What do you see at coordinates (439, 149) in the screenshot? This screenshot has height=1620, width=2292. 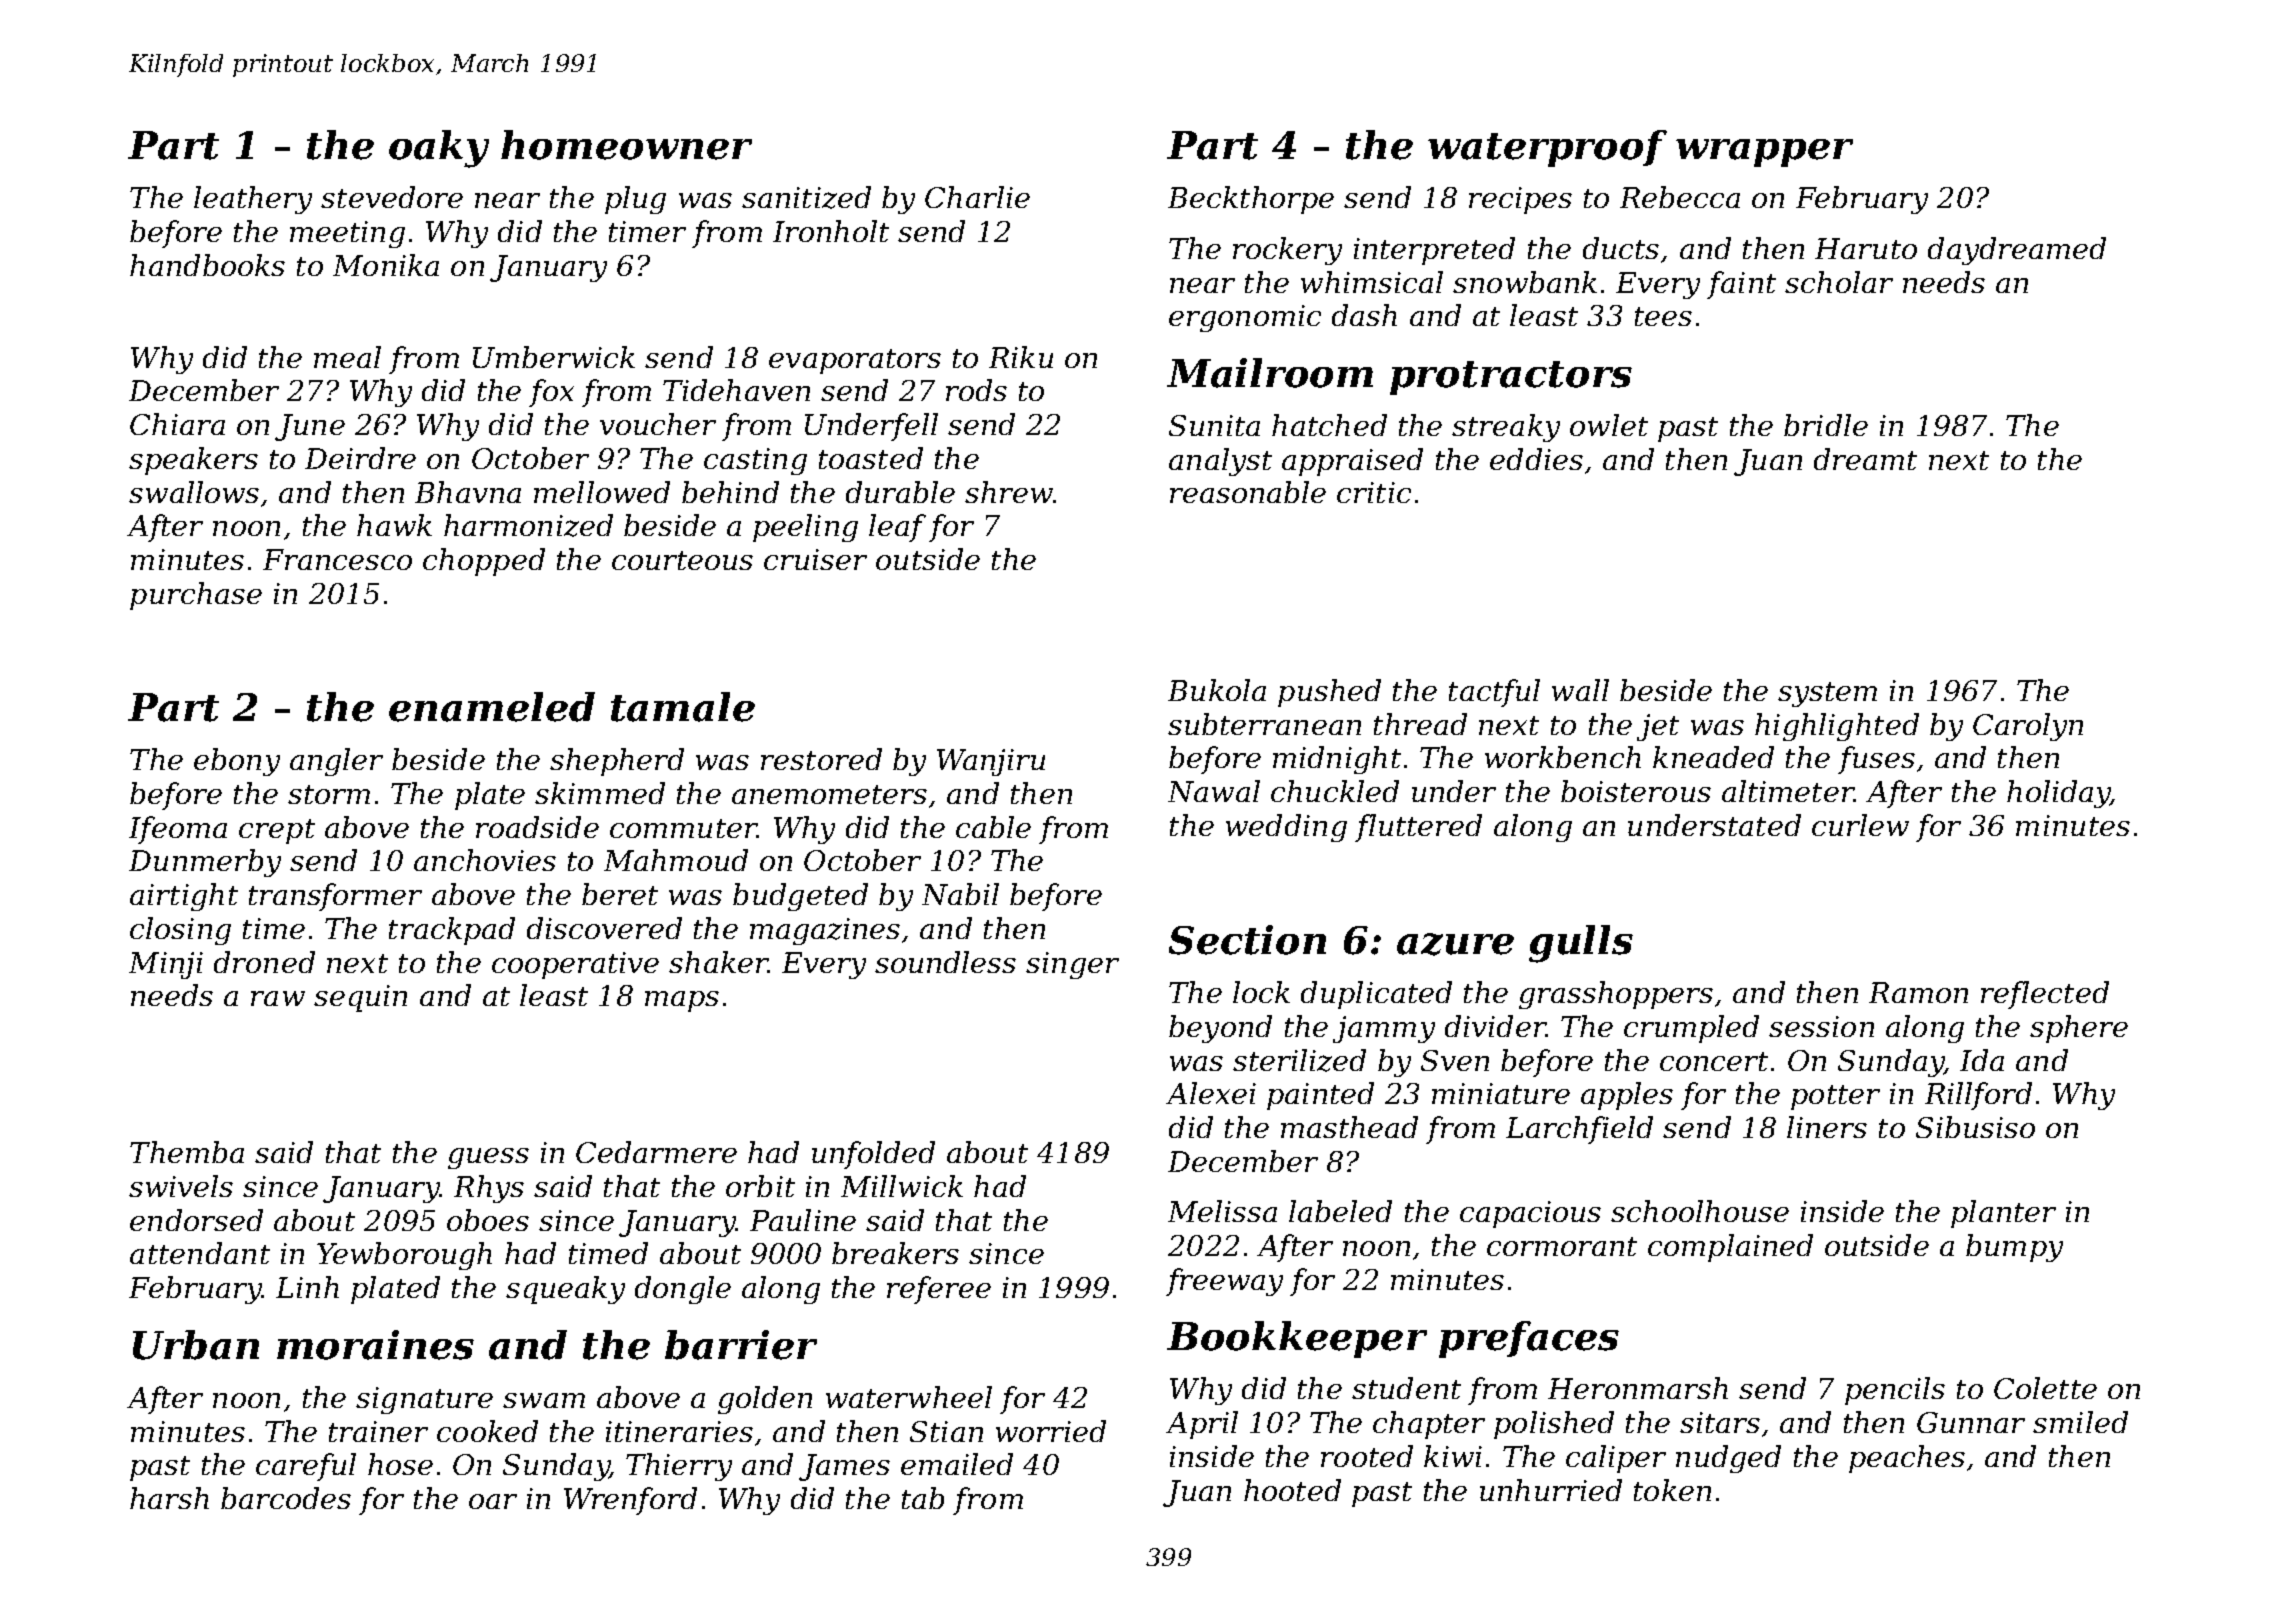 I see `oaky` at bounding box center [439, 149].
